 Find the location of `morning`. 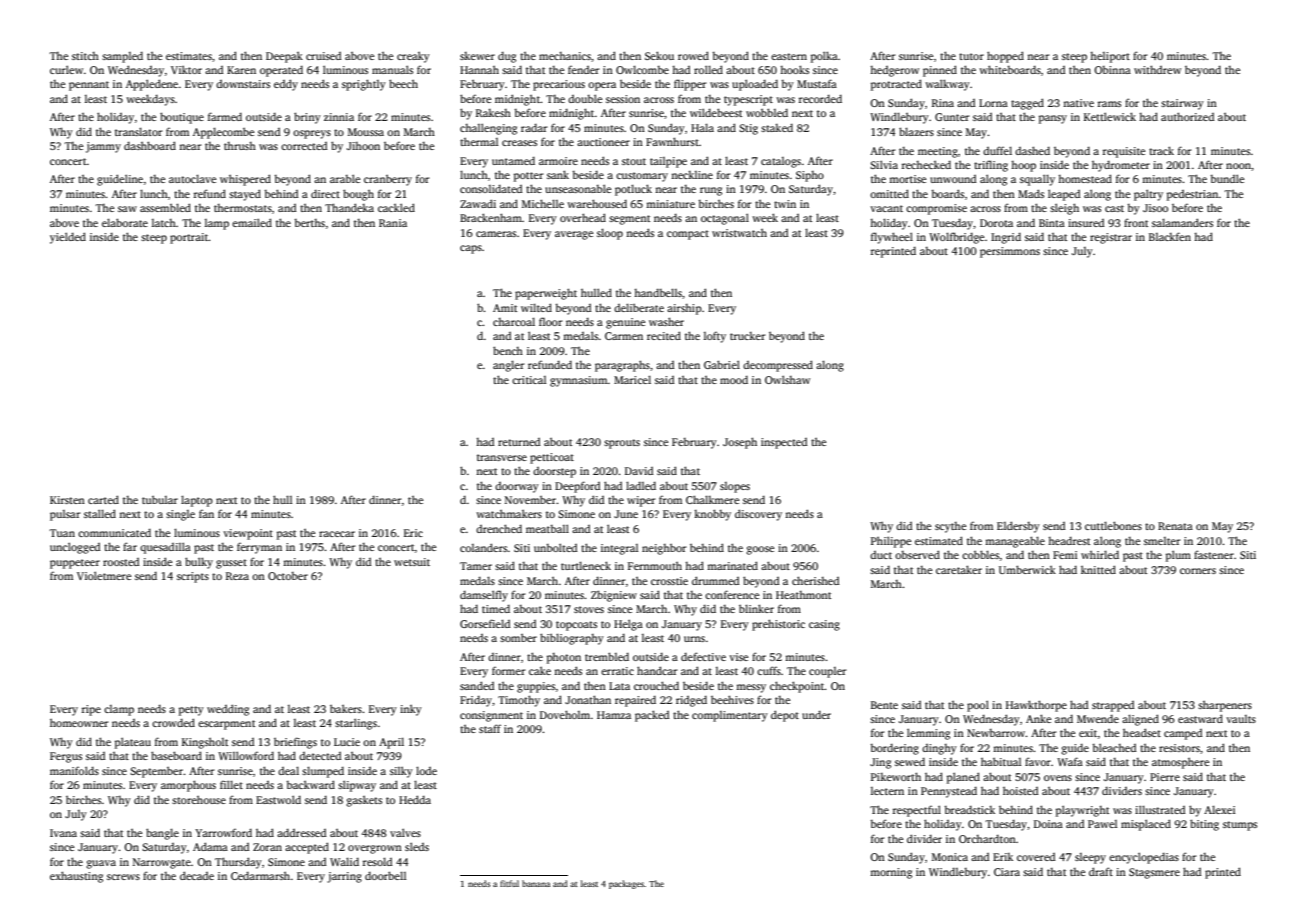

morning is located at coordinates (891, 873).
